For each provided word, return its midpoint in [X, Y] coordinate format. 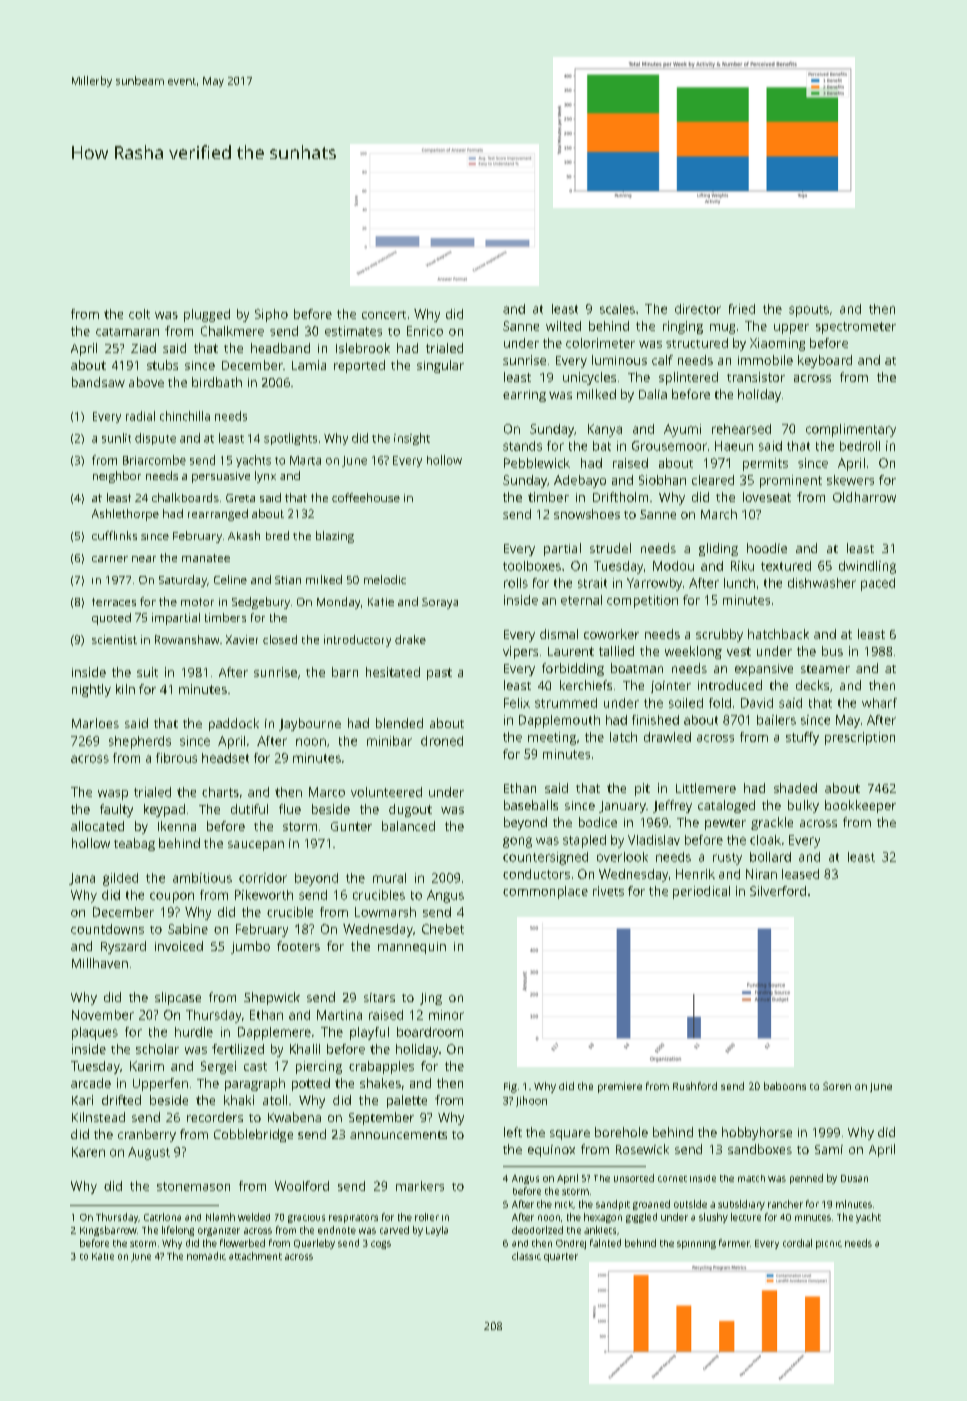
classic [526, 1256]
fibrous [176, 758]
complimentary [851, 430]
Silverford [778, 891]
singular [440, 366]
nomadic [206, 1256]
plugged [207, 315]
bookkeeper [860, 806]
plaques [95, 1033]
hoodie [767, 548]
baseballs [531, 805]
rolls [516, 583]
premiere [620, 1087]
